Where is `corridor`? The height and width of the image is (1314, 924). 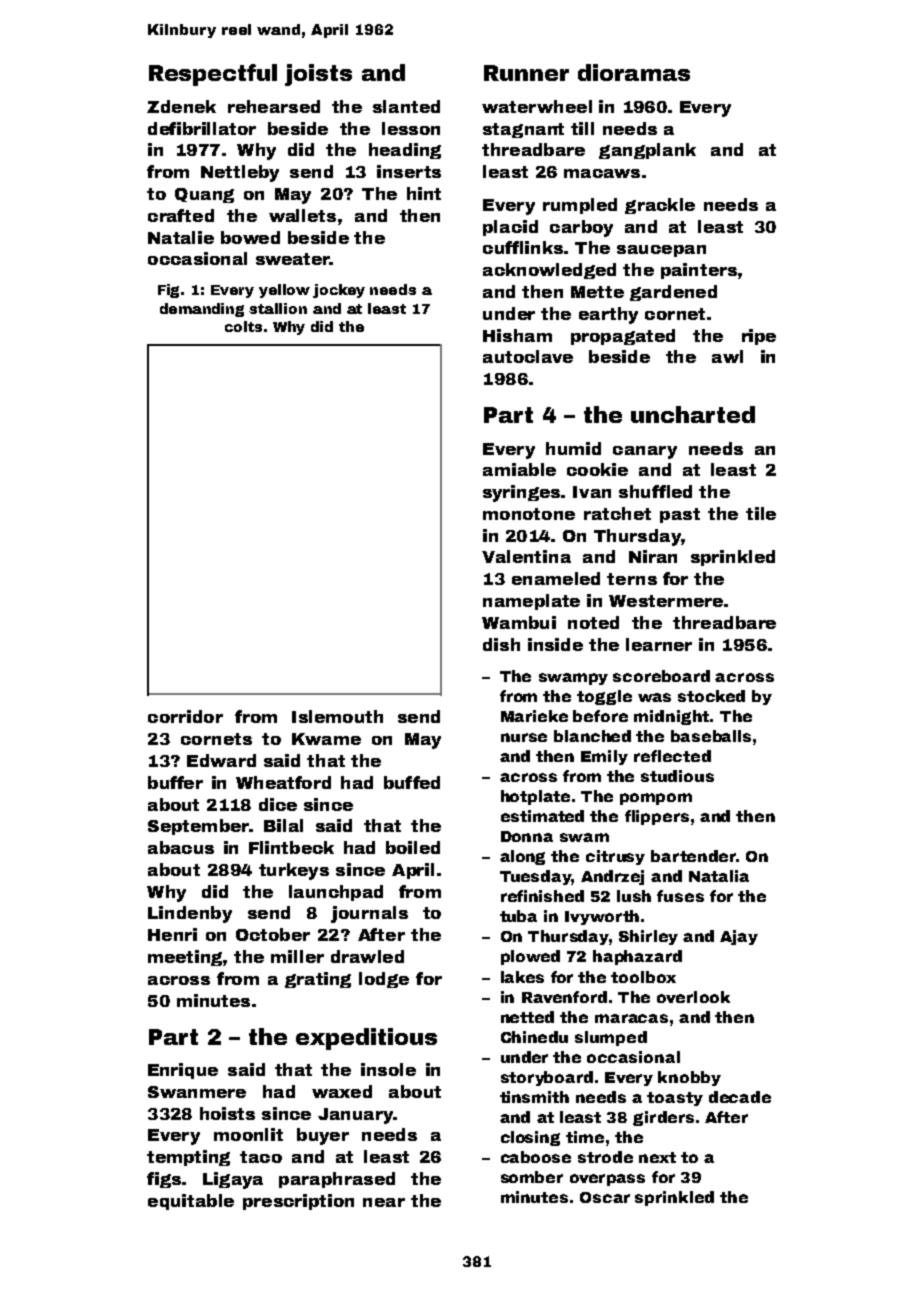
corridor is located at coordinates (185, 716).
